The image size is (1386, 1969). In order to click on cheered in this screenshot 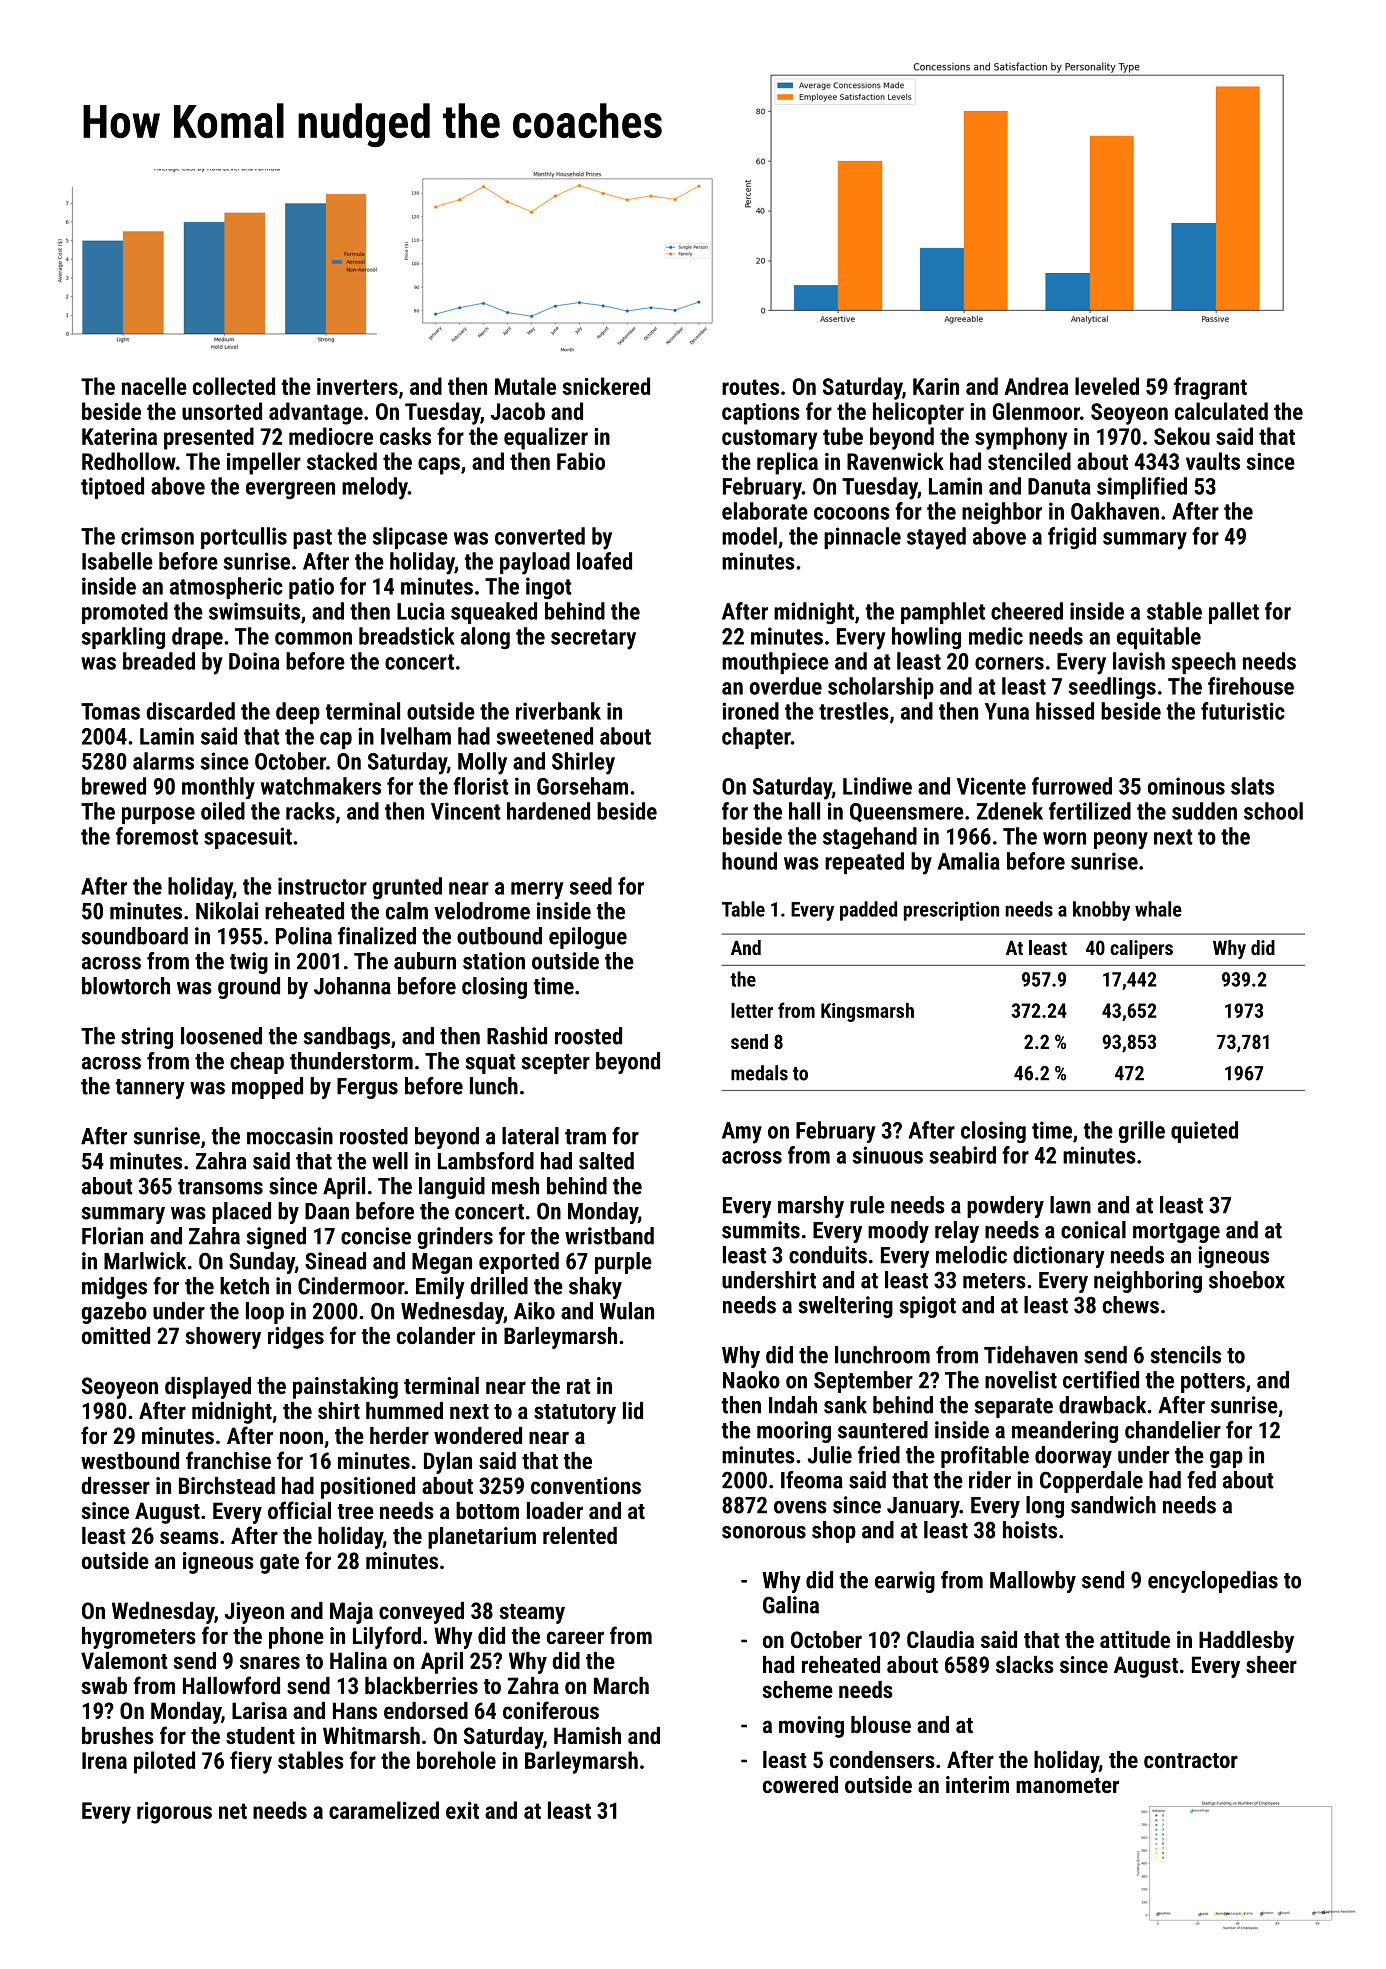, I will do `click(1027, 611)`.
